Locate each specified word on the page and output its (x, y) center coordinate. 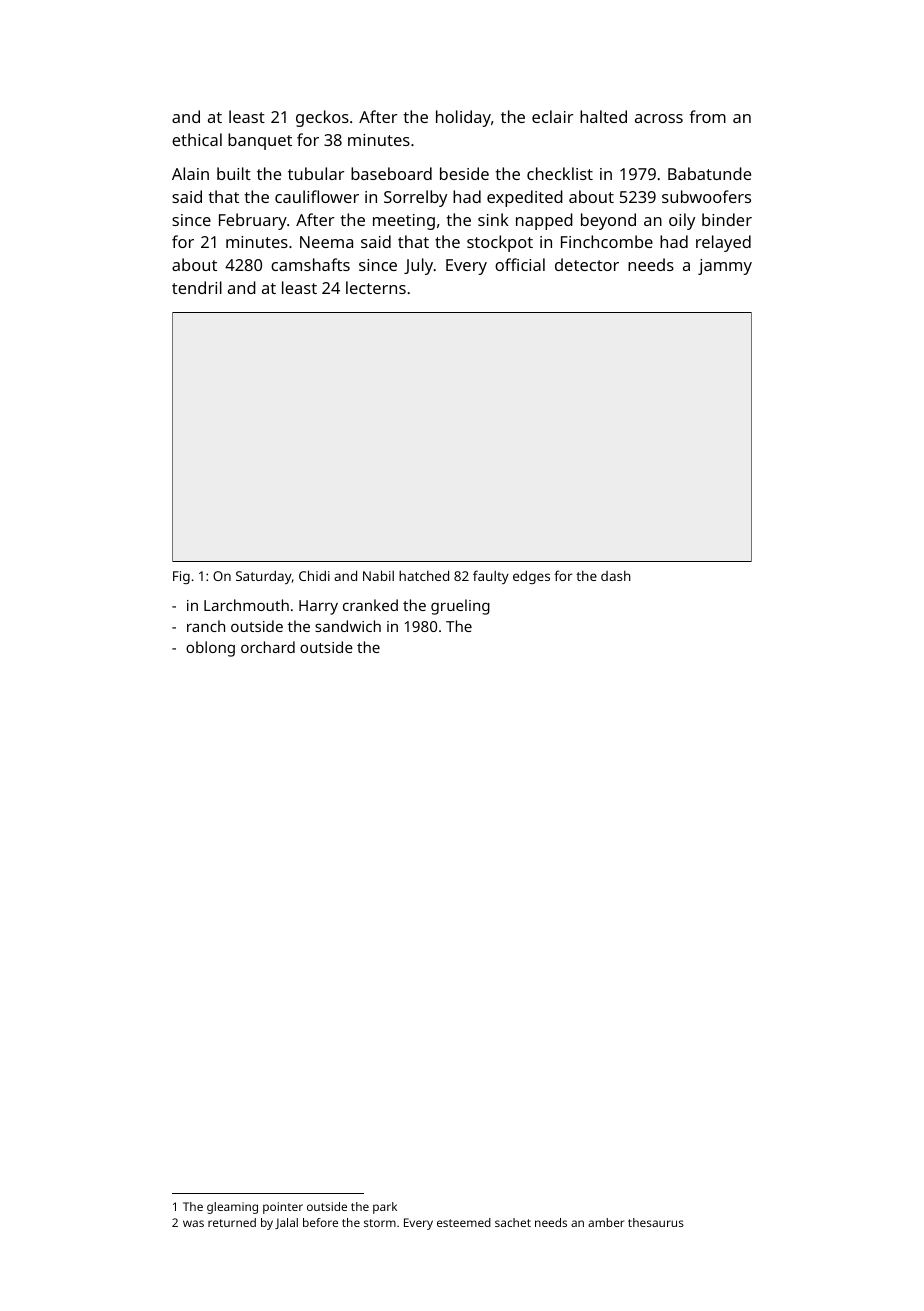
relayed (723, 243)
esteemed (464, 1222)
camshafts (310, 264)
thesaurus (656, 1222)
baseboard (391, 173)
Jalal (286, 1223)
